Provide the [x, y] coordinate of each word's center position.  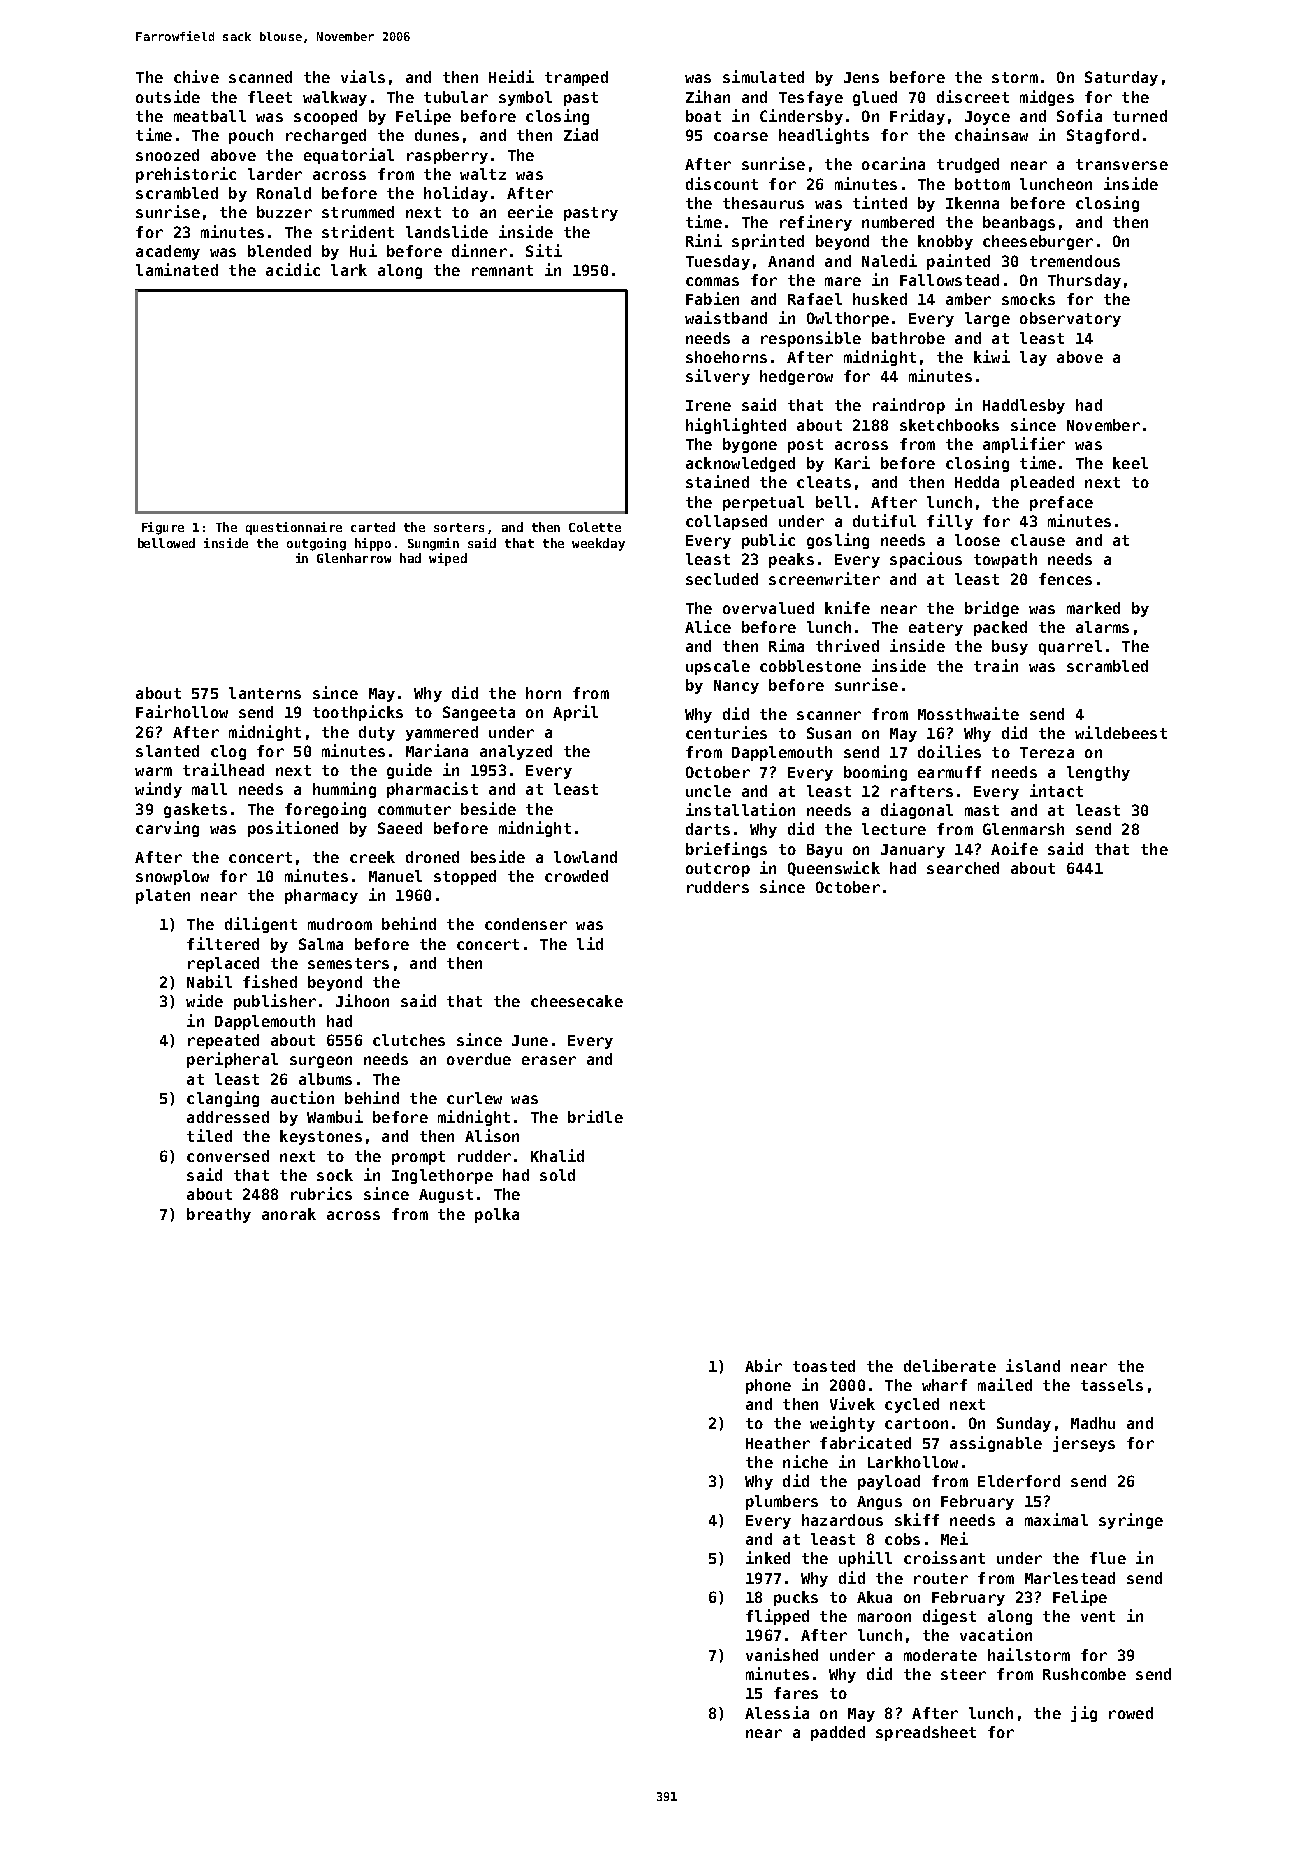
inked [768, 1557]
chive [196, 76]
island [1033, 1365]
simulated [763, 76]
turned [1140, 116]
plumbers [782, 1502]
